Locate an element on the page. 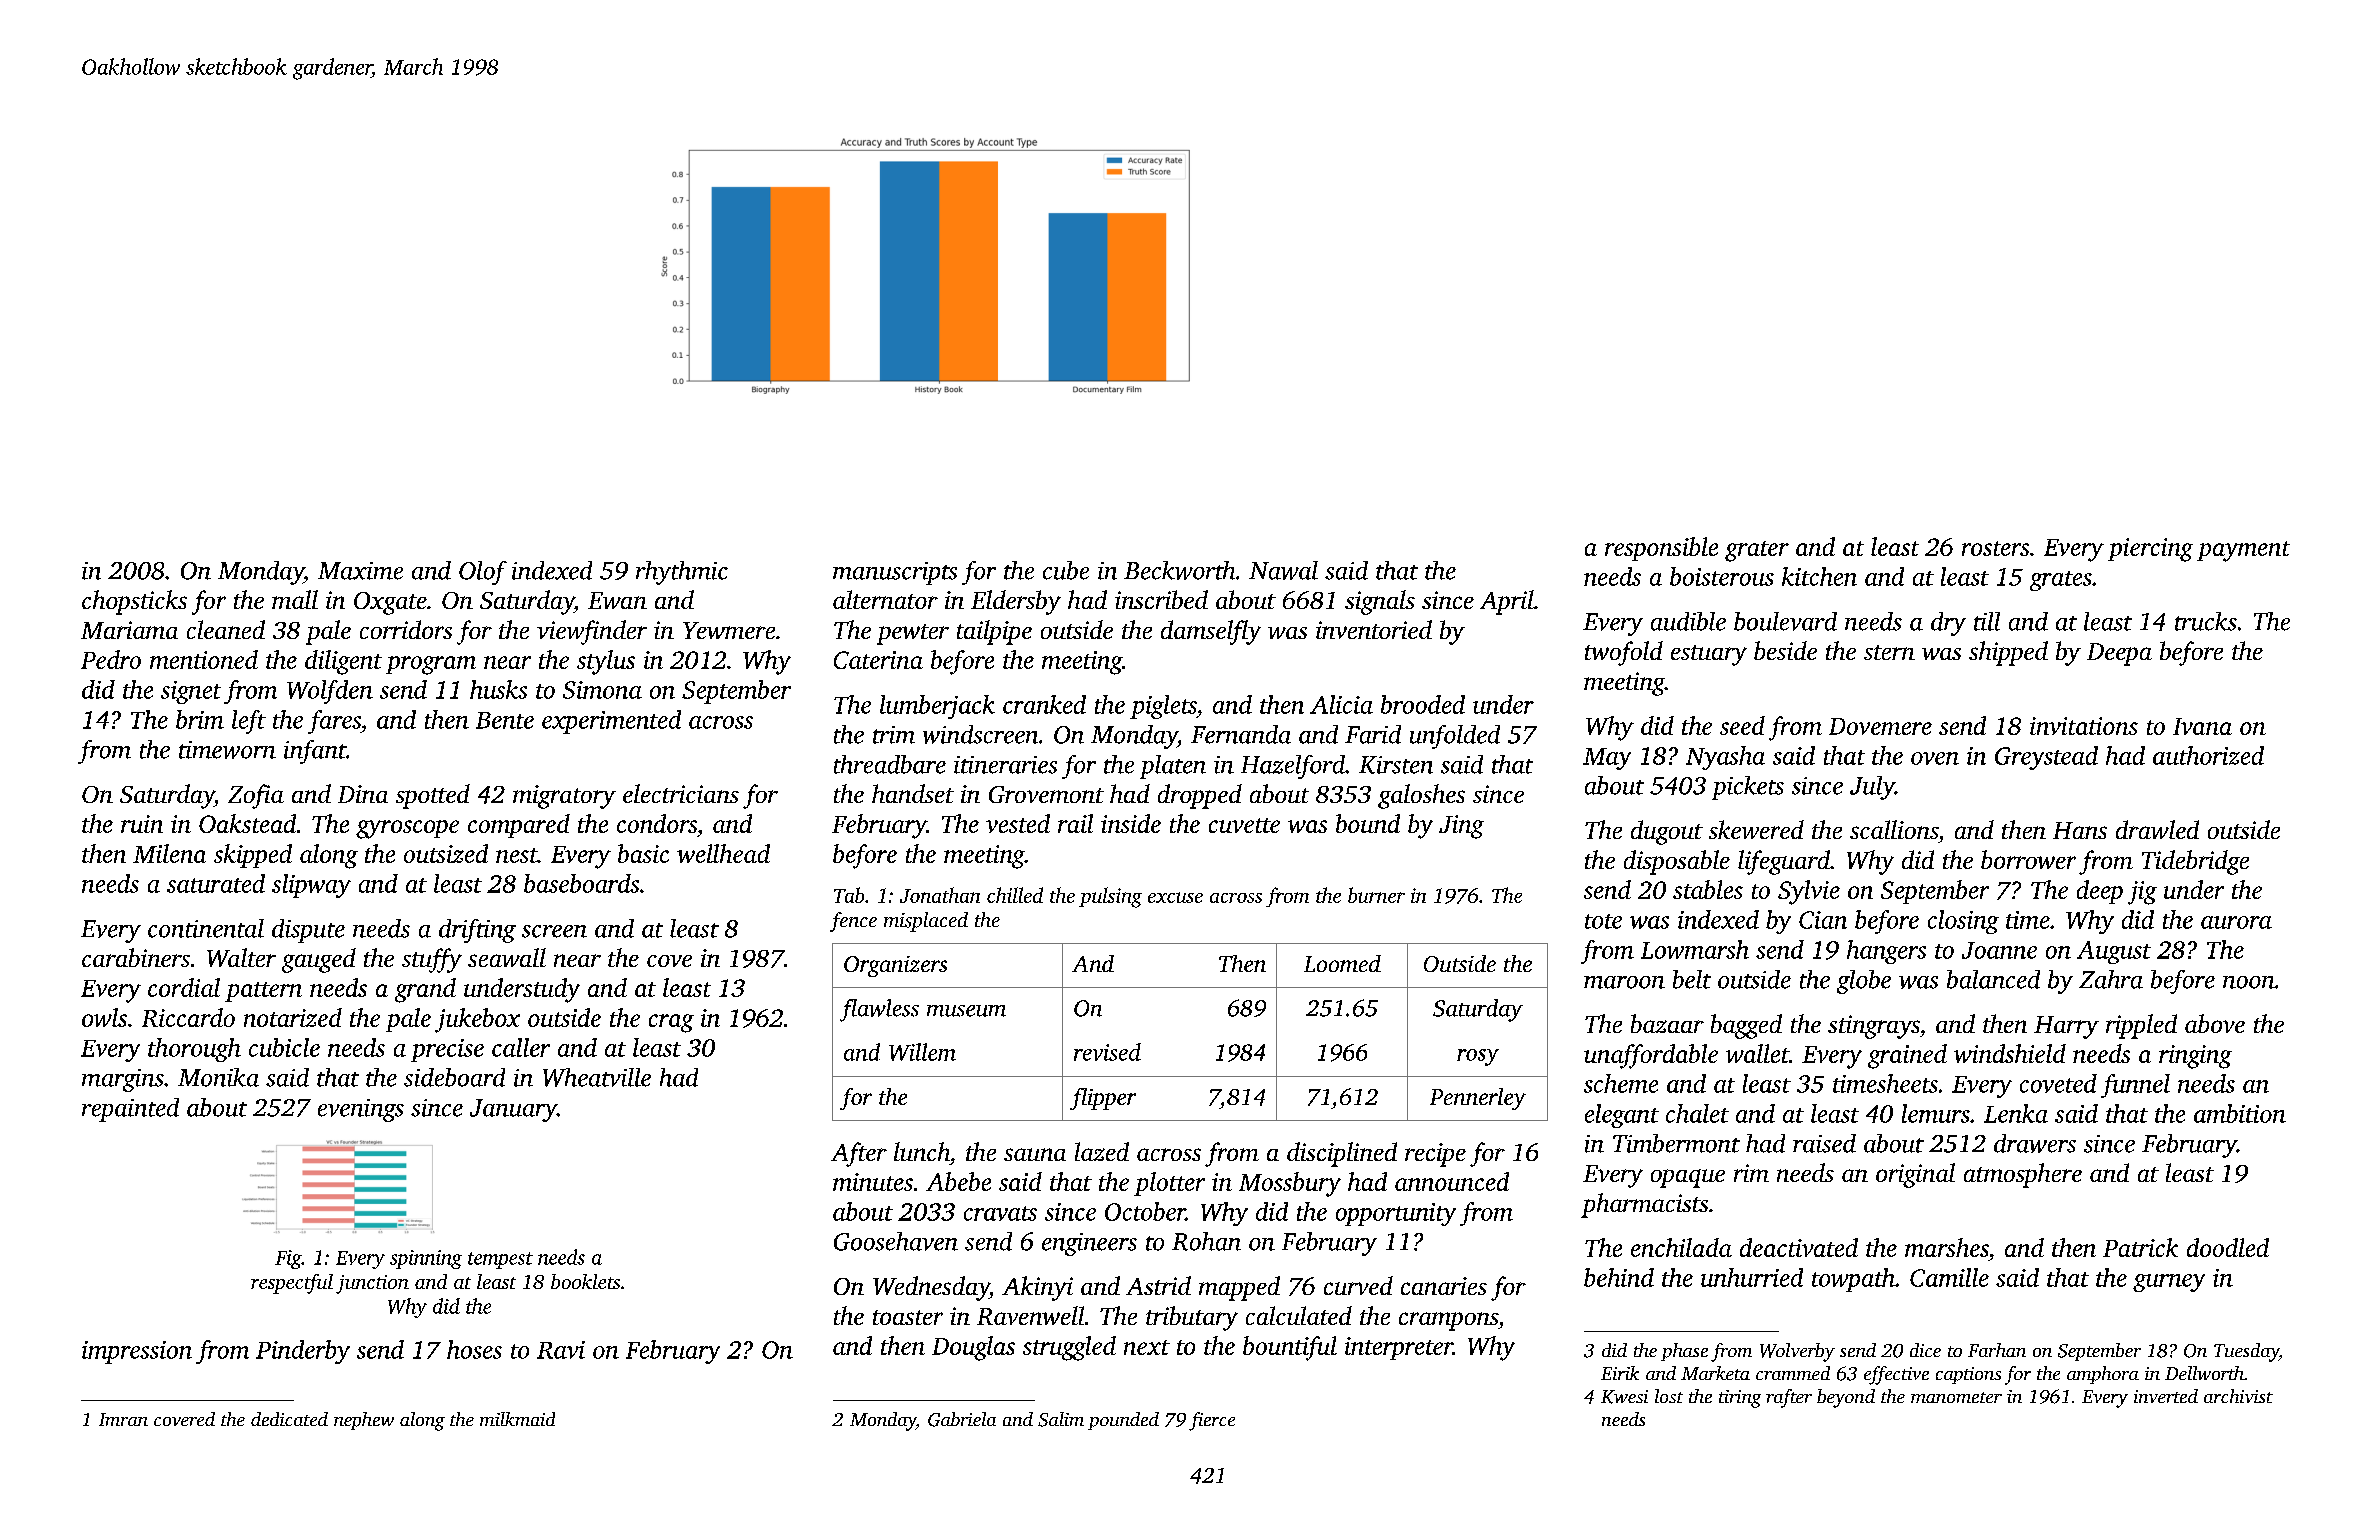 The width and height of the document is (2380, 1540). authorized is located at coordinates (2208, 755).
